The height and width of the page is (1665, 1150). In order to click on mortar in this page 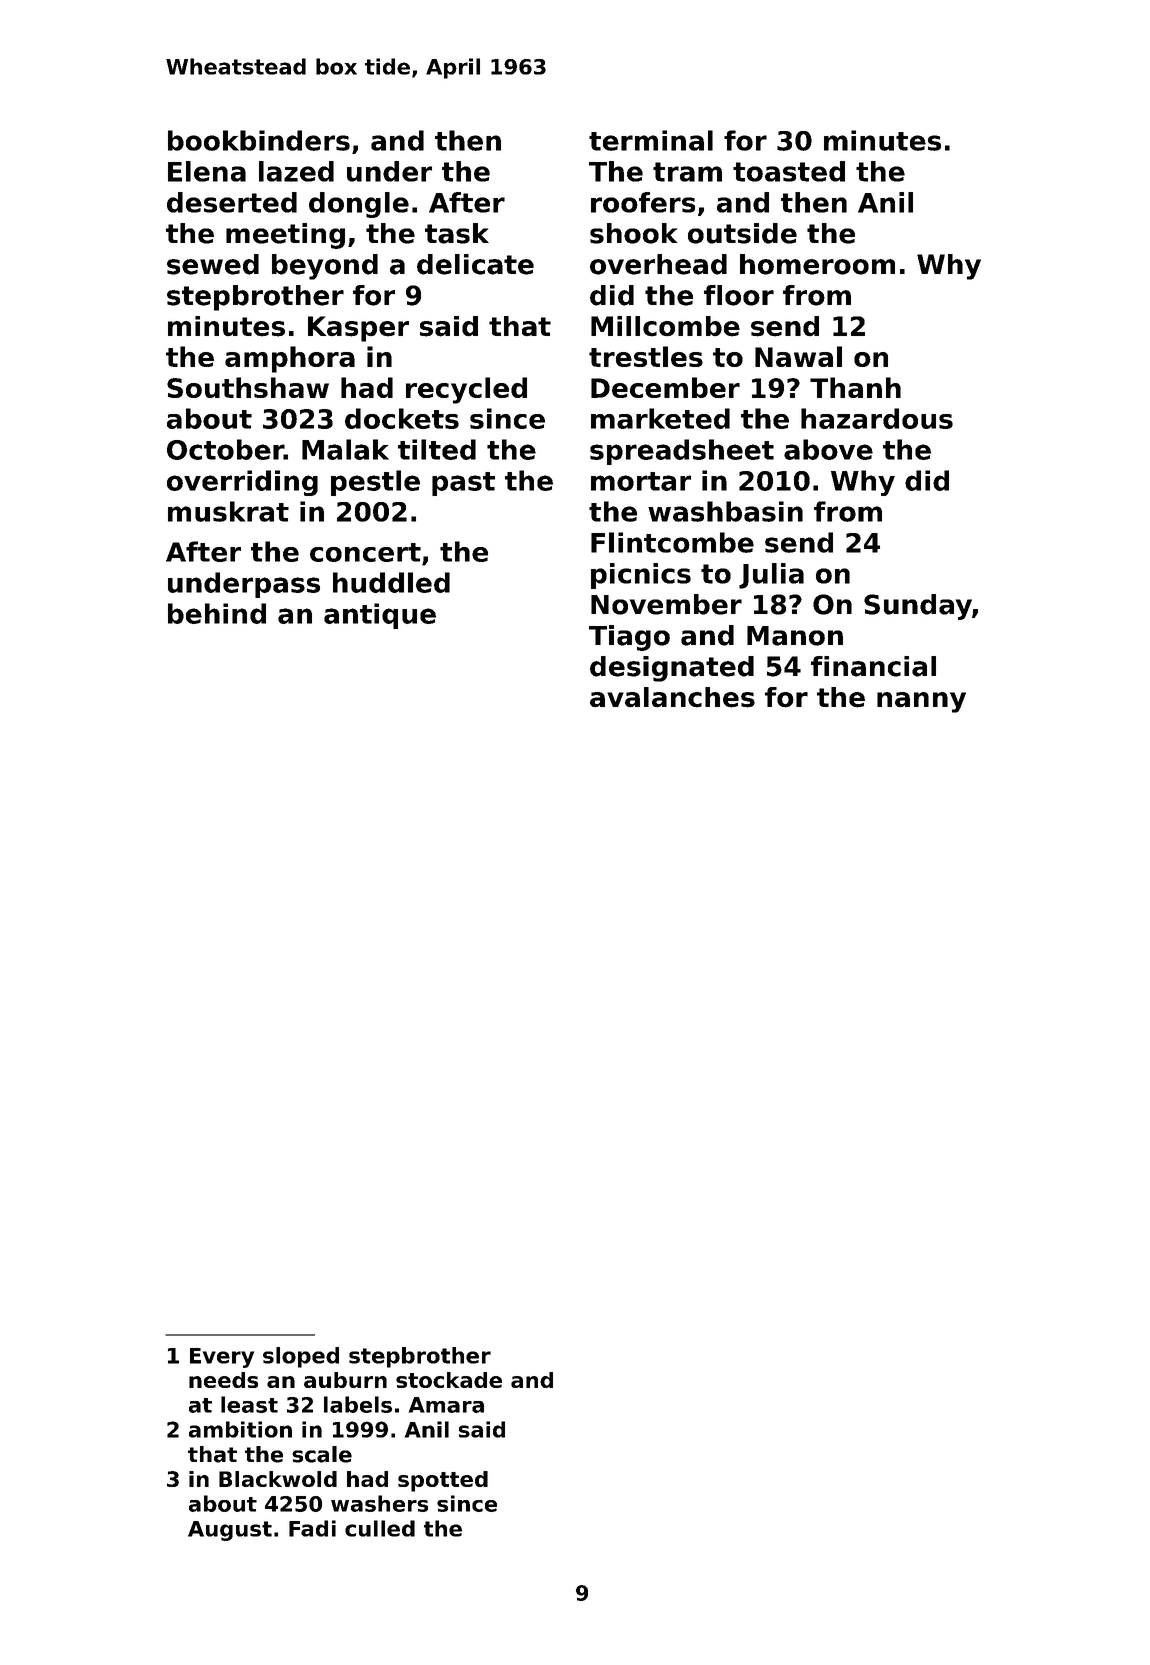, I will do `click(641, 481)`.
